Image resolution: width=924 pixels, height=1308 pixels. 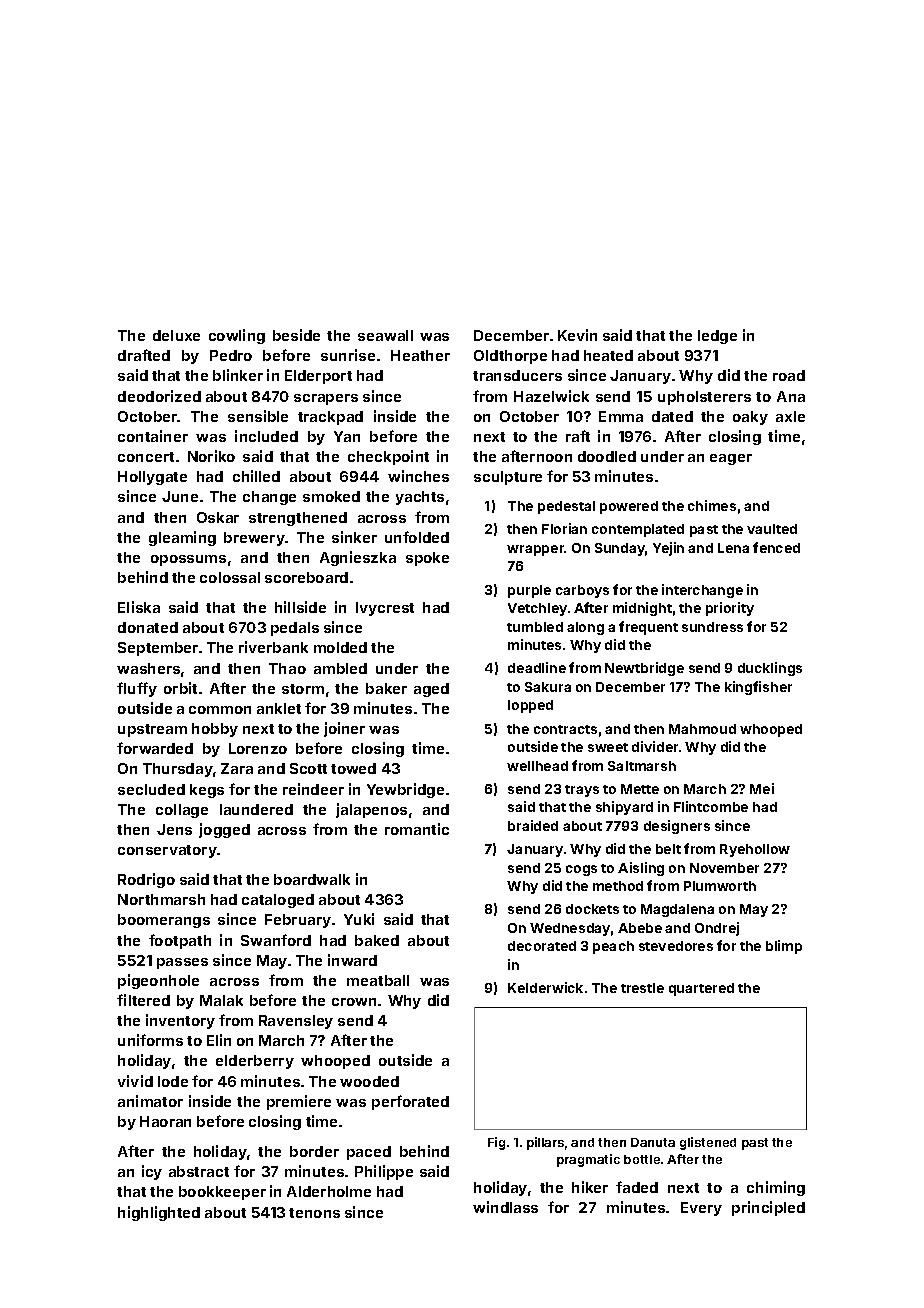 I want to click on tumbled, so click(x=535, y=627).
